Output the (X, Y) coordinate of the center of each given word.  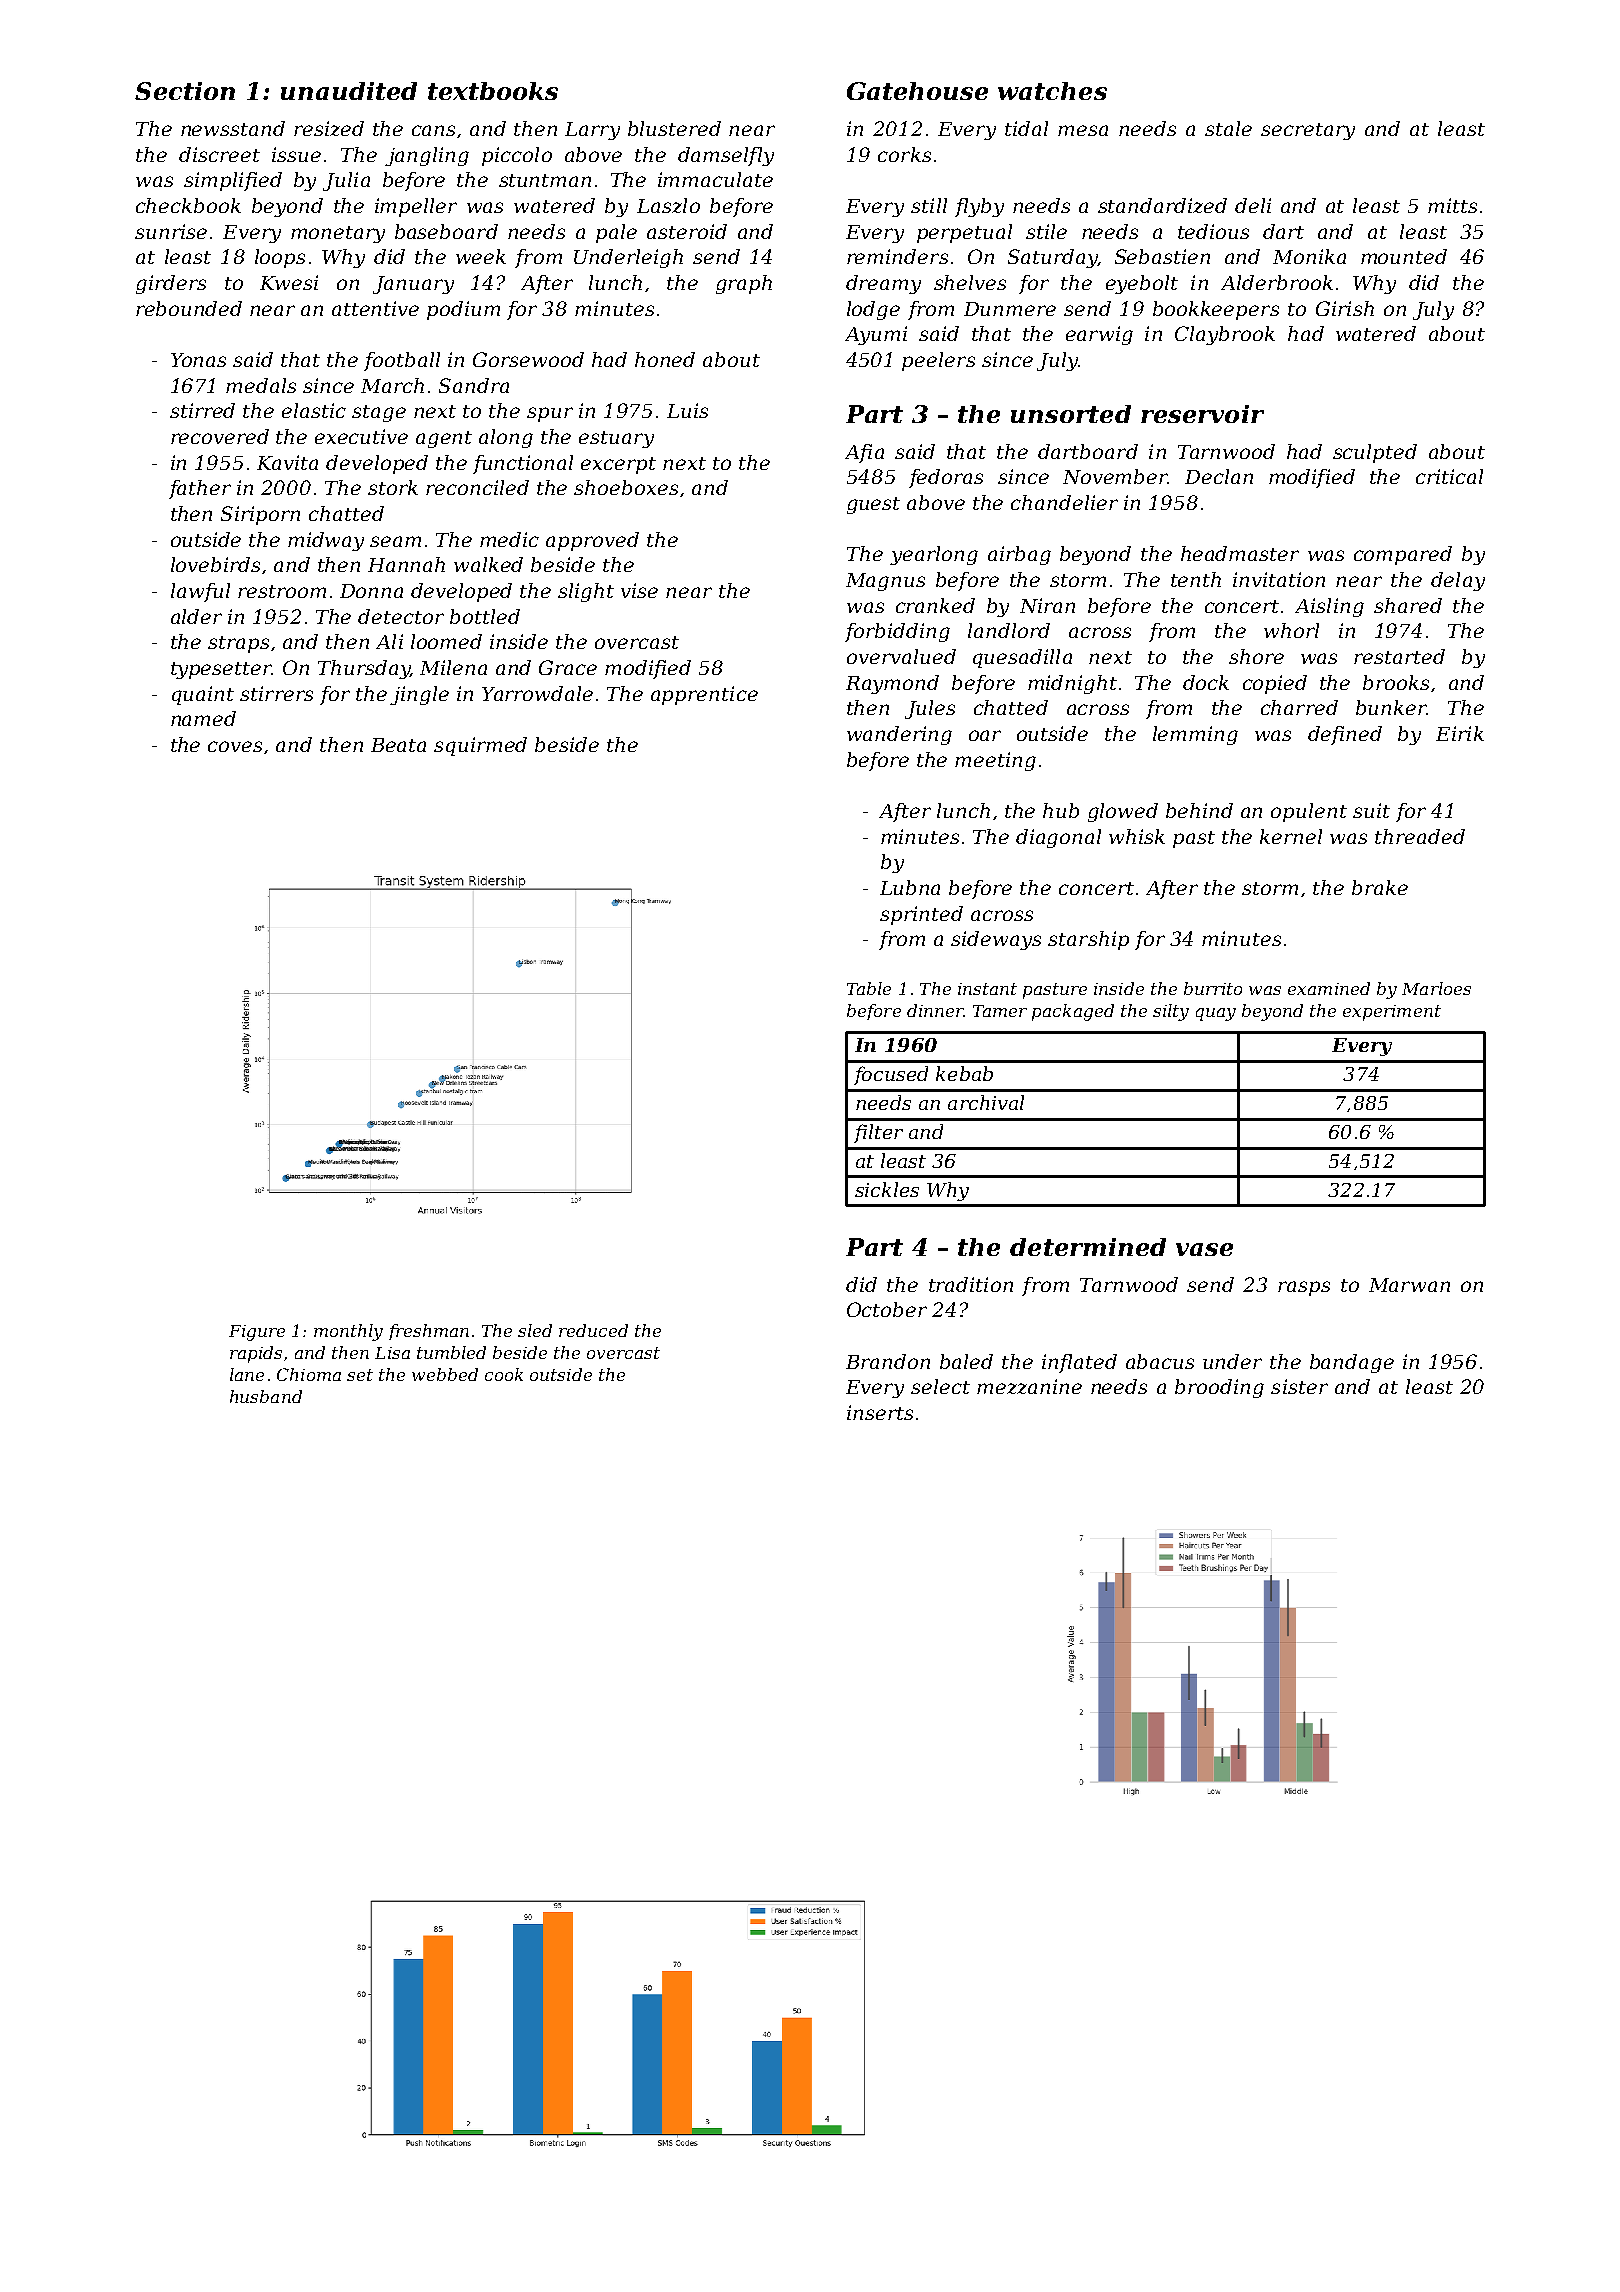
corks (904, 154)
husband (266, 1396)
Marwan (1409, 1285)
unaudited (349, 91)
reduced (593, 1330)
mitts (1452, 205)
